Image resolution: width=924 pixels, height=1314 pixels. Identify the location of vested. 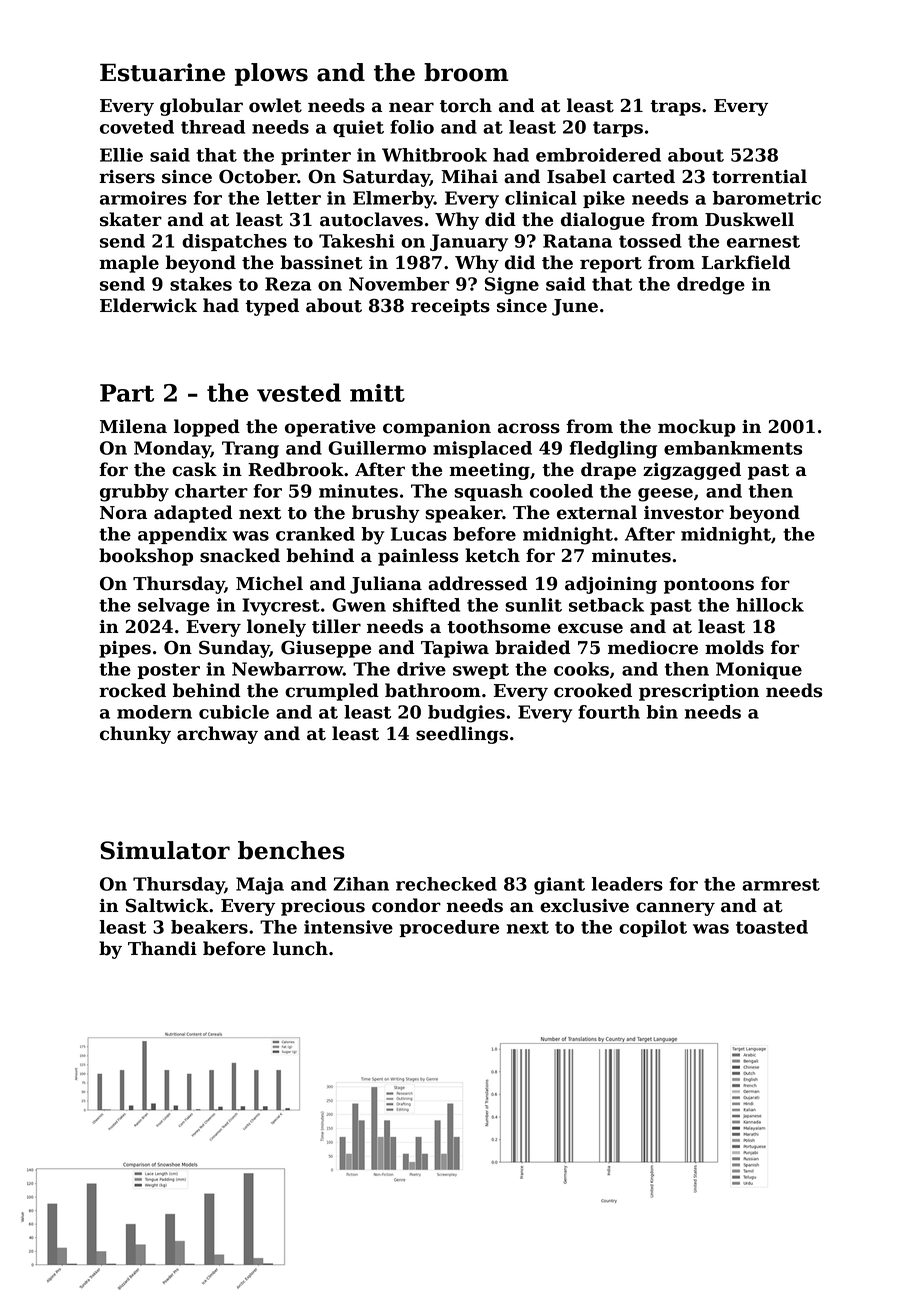
(299, 392).
